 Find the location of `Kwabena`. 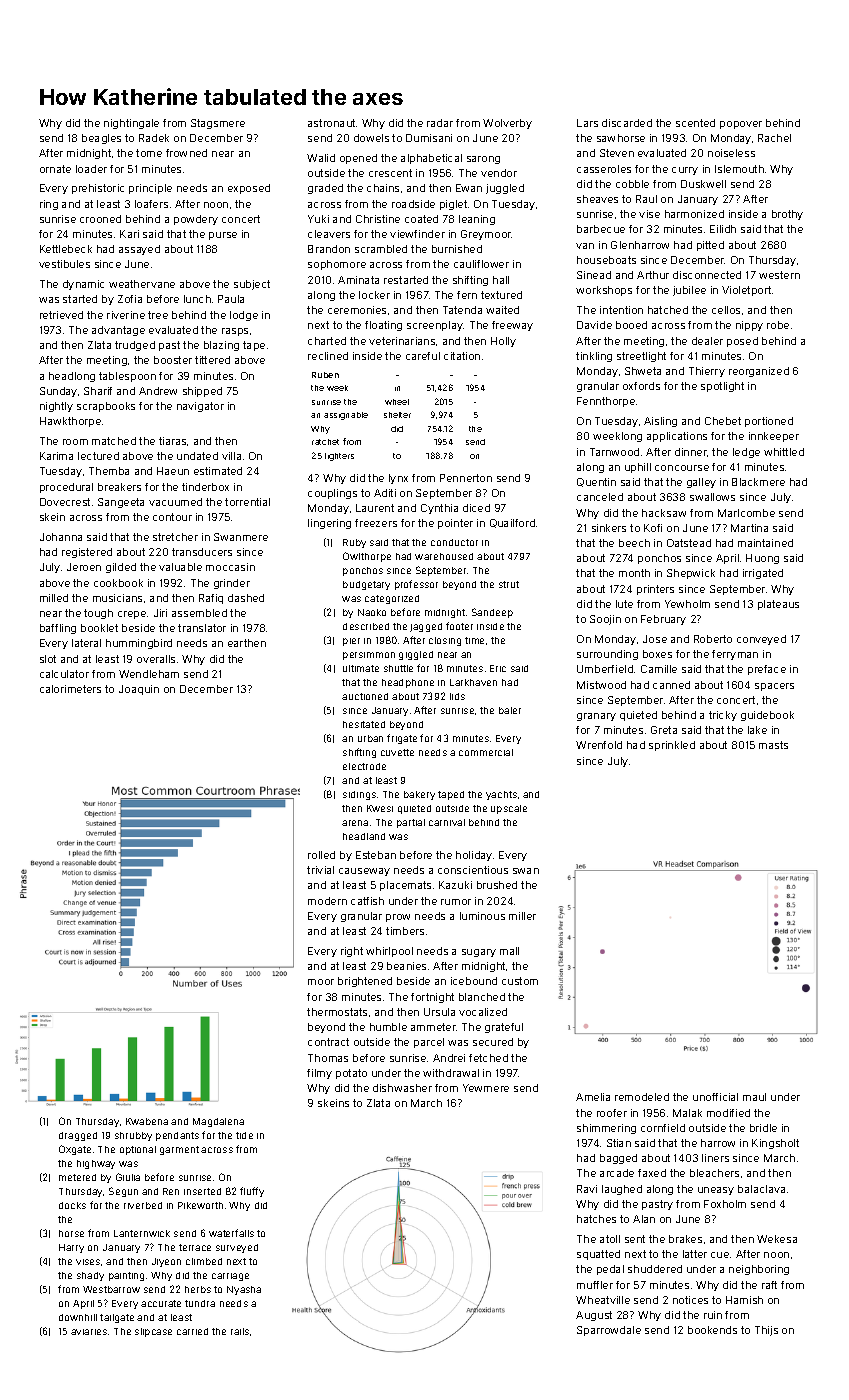

Kwabena is located at coordinates (147, 1121).
